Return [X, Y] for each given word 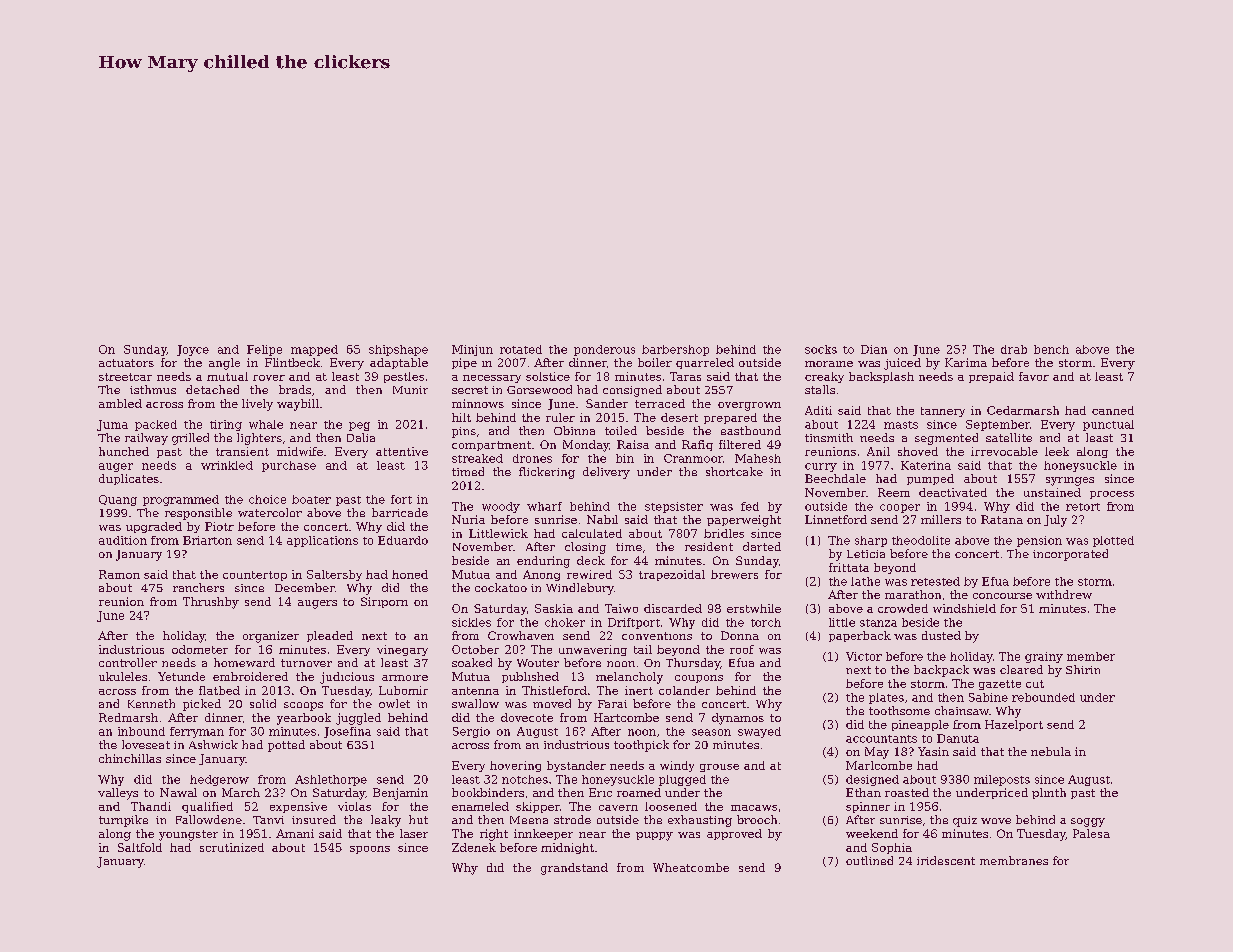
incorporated [1070, 555]
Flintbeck [292, 362]
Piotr [219, 526]
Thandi [151, 806]
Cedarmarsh [1023, 410]
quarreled [705, 363]
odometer [200, 649]
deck [591, 560]
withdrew [1064, 594]
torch [766, 622]
